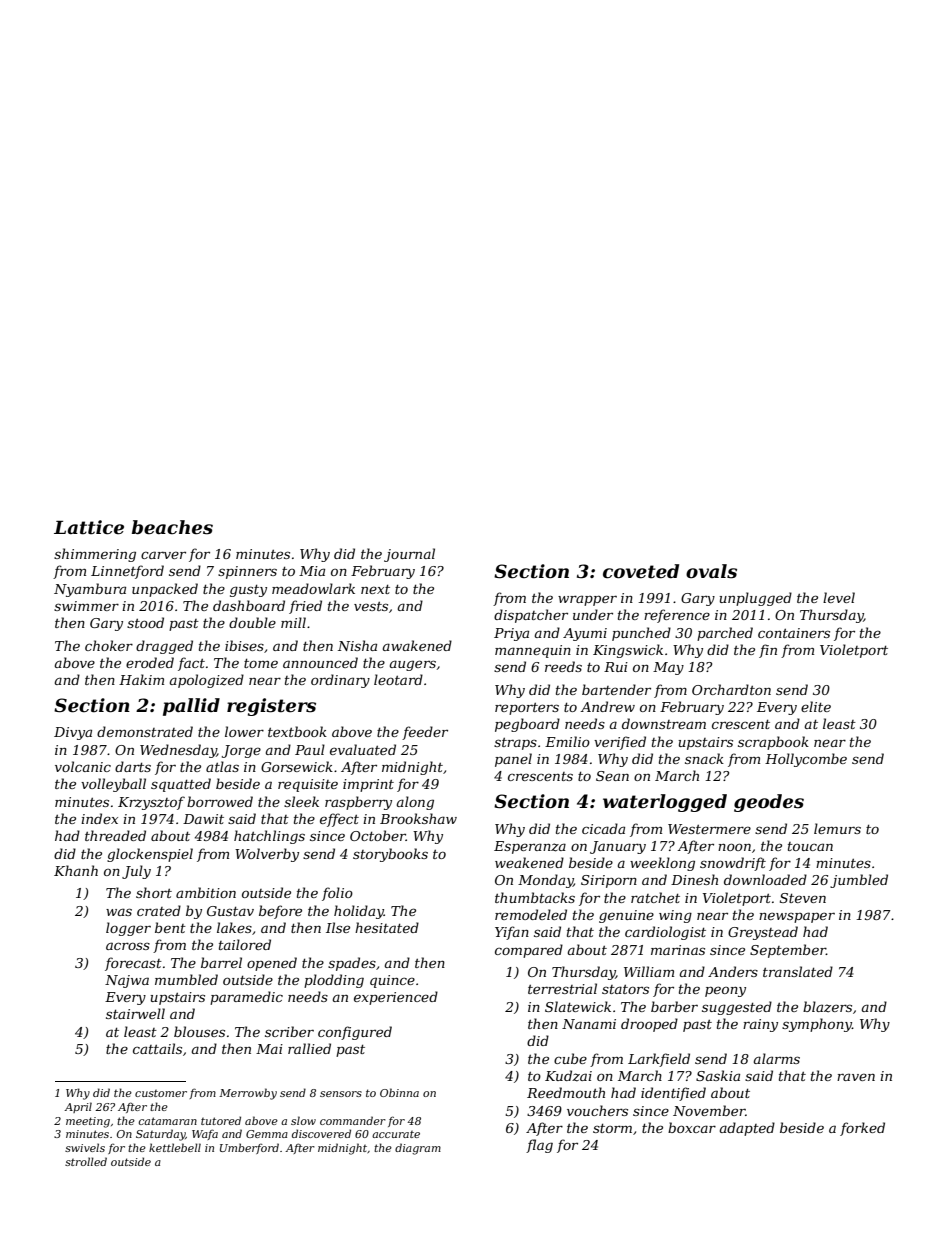 Image resolution: width=952 pixels, height=1233 pixels. What do you see at coordinates (86, 1161) in the document?
I see `strolled` at bounding box center [86, 1161].
